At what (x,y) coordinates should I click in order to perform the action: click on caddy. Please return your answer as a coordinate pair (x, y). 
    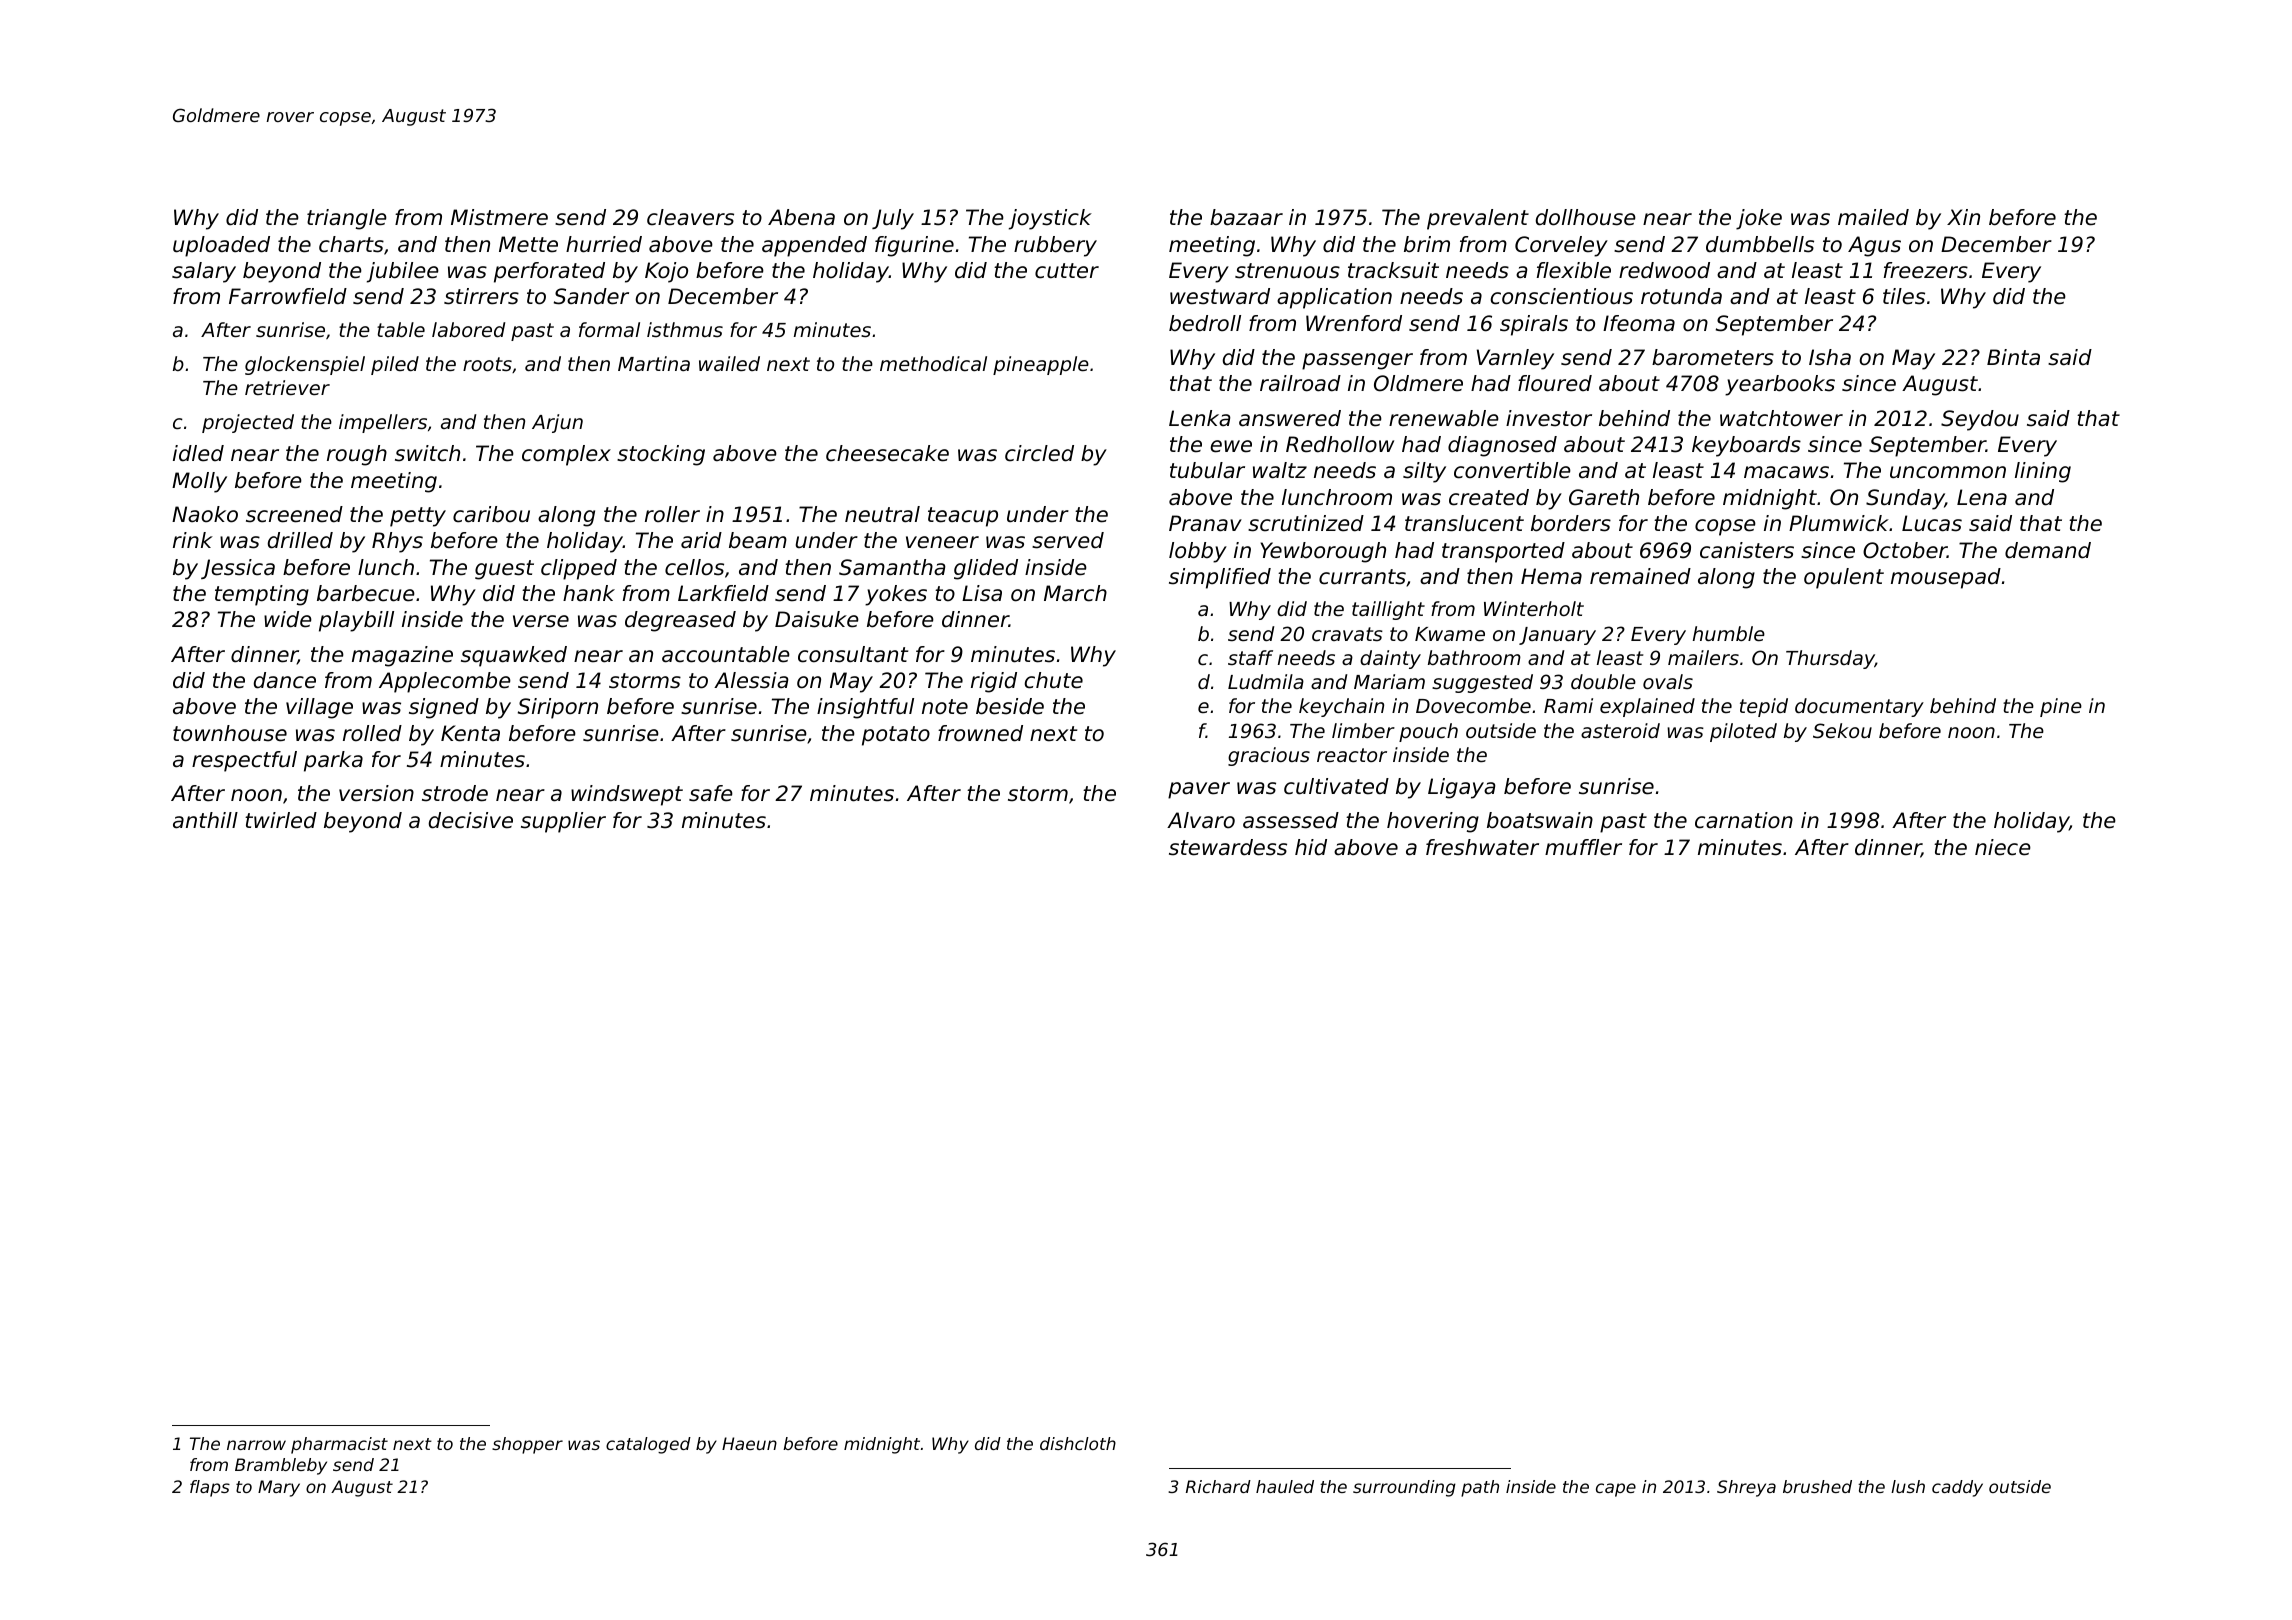
    Looking at the image, I should click on (1957, 1488).
